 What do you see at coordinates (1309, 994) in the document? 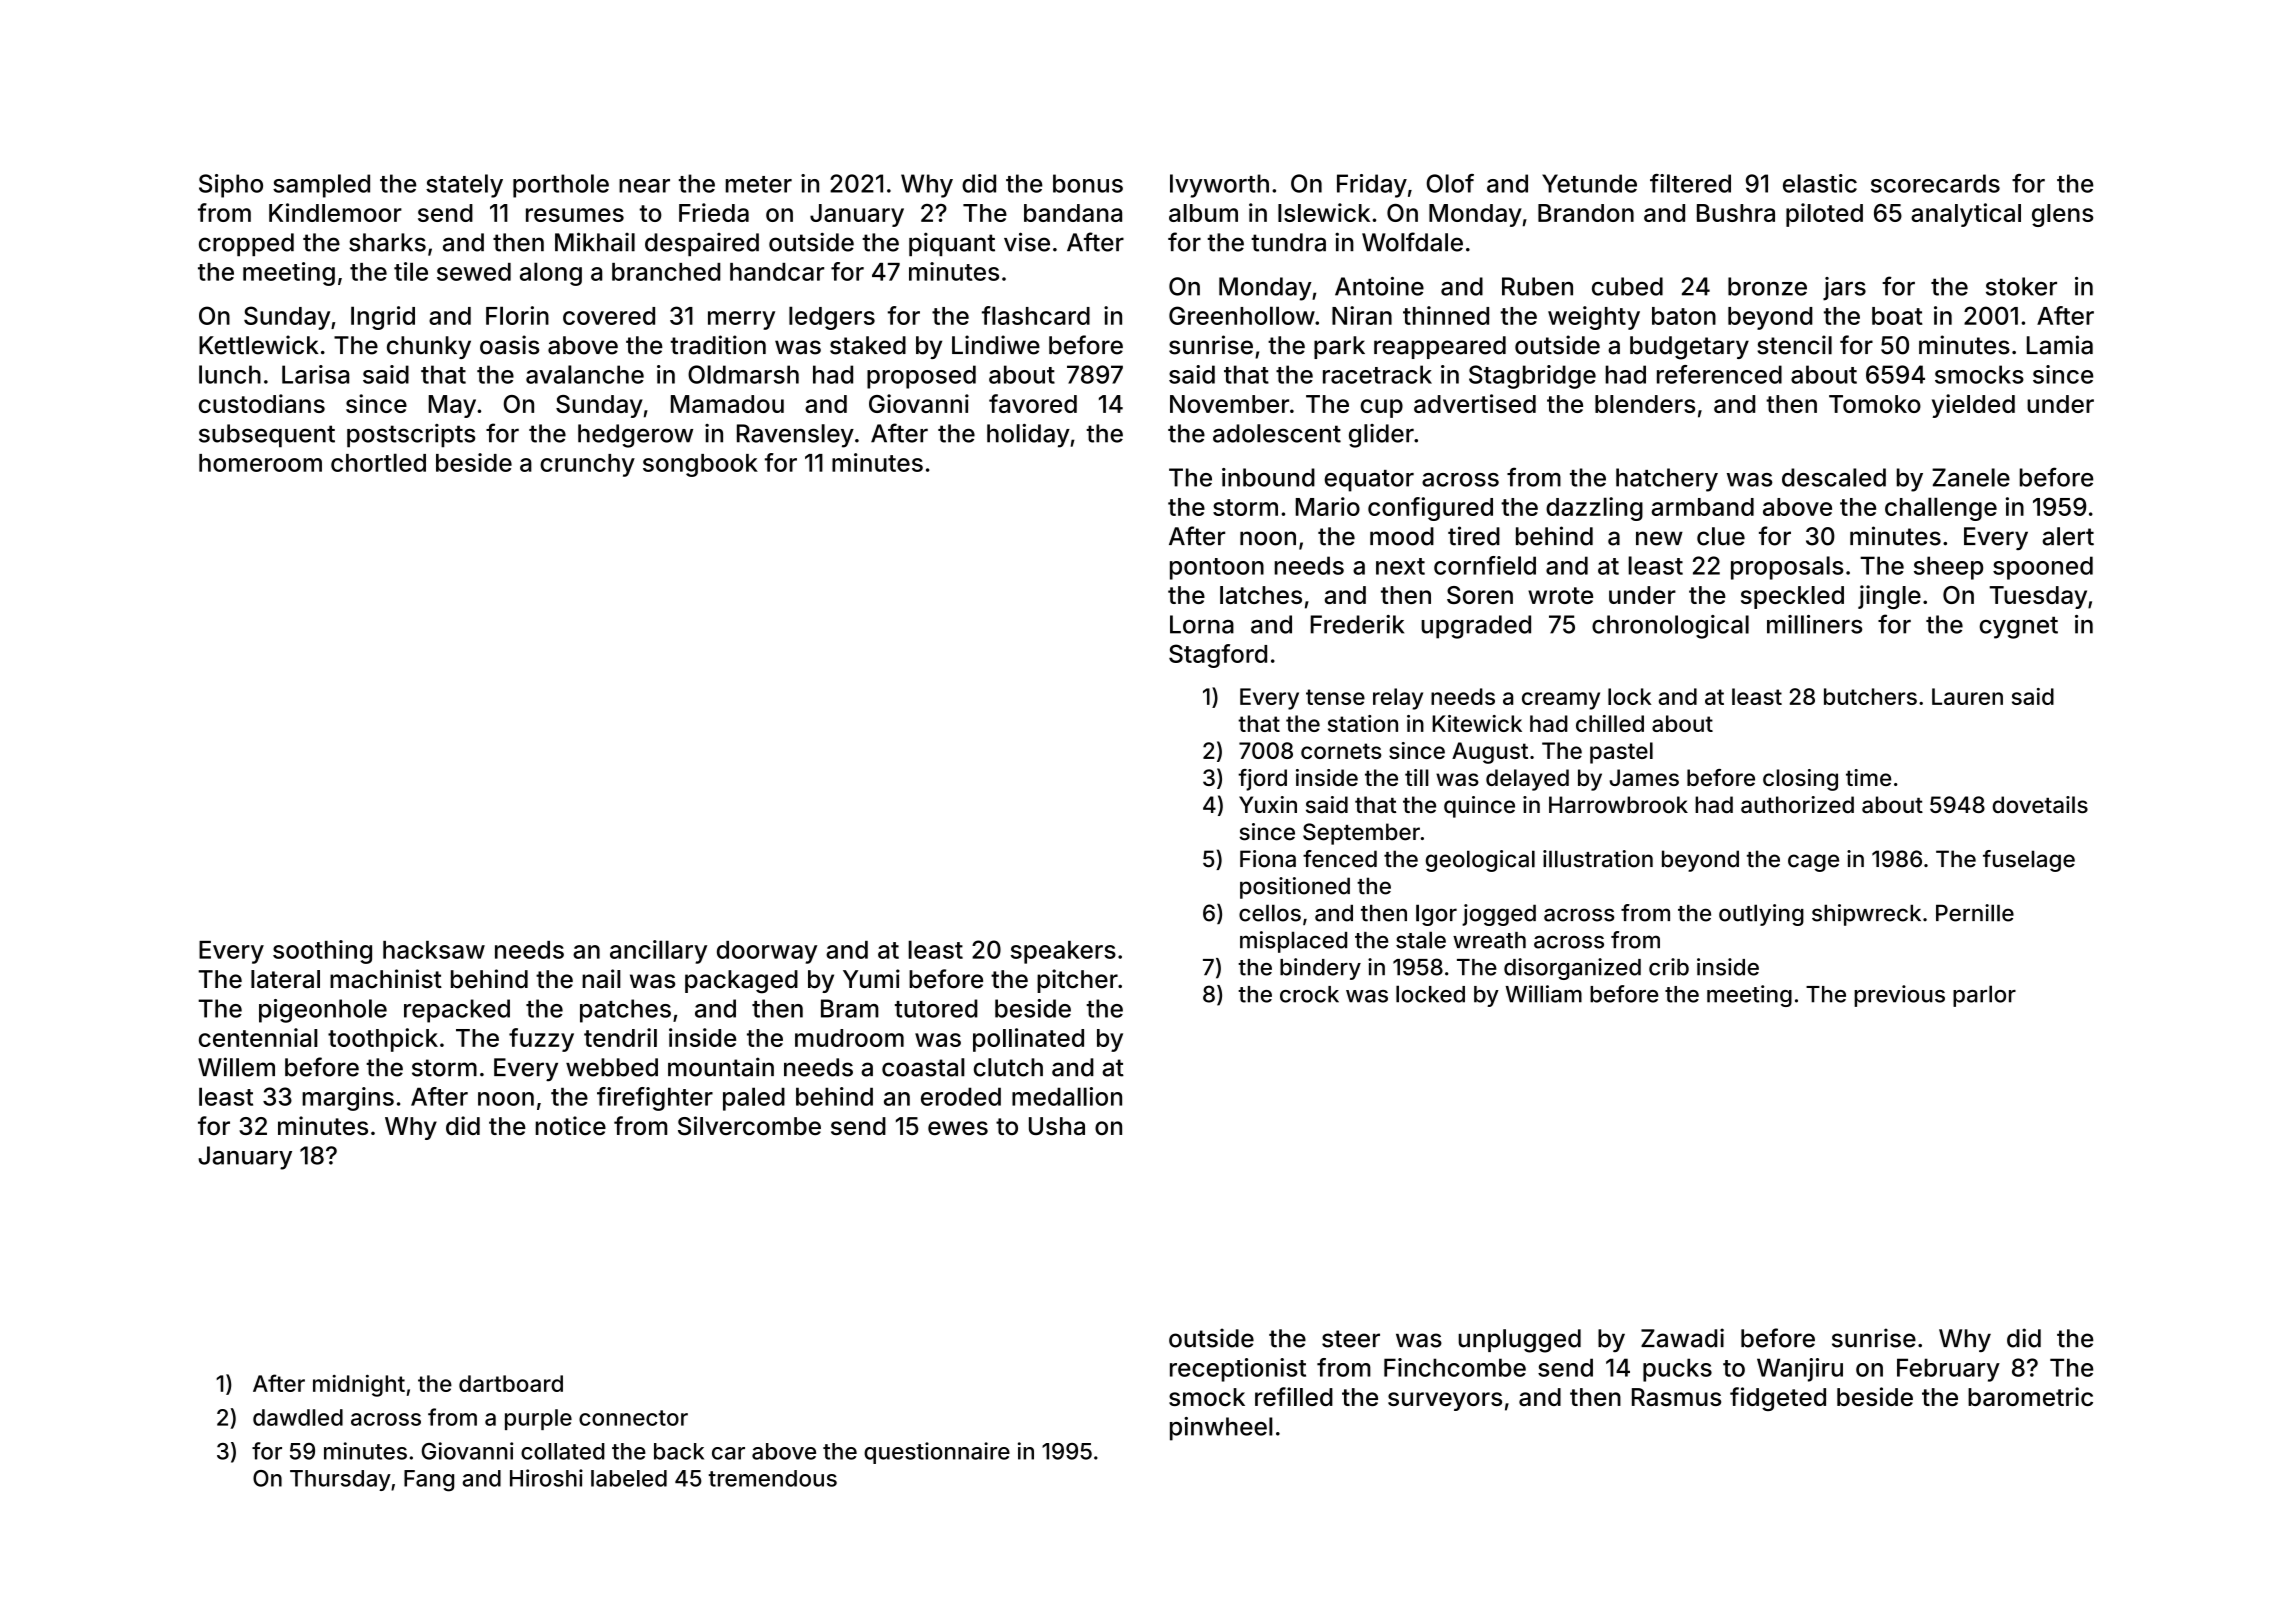
I see `crock` at bounding box center [1309, 994].
